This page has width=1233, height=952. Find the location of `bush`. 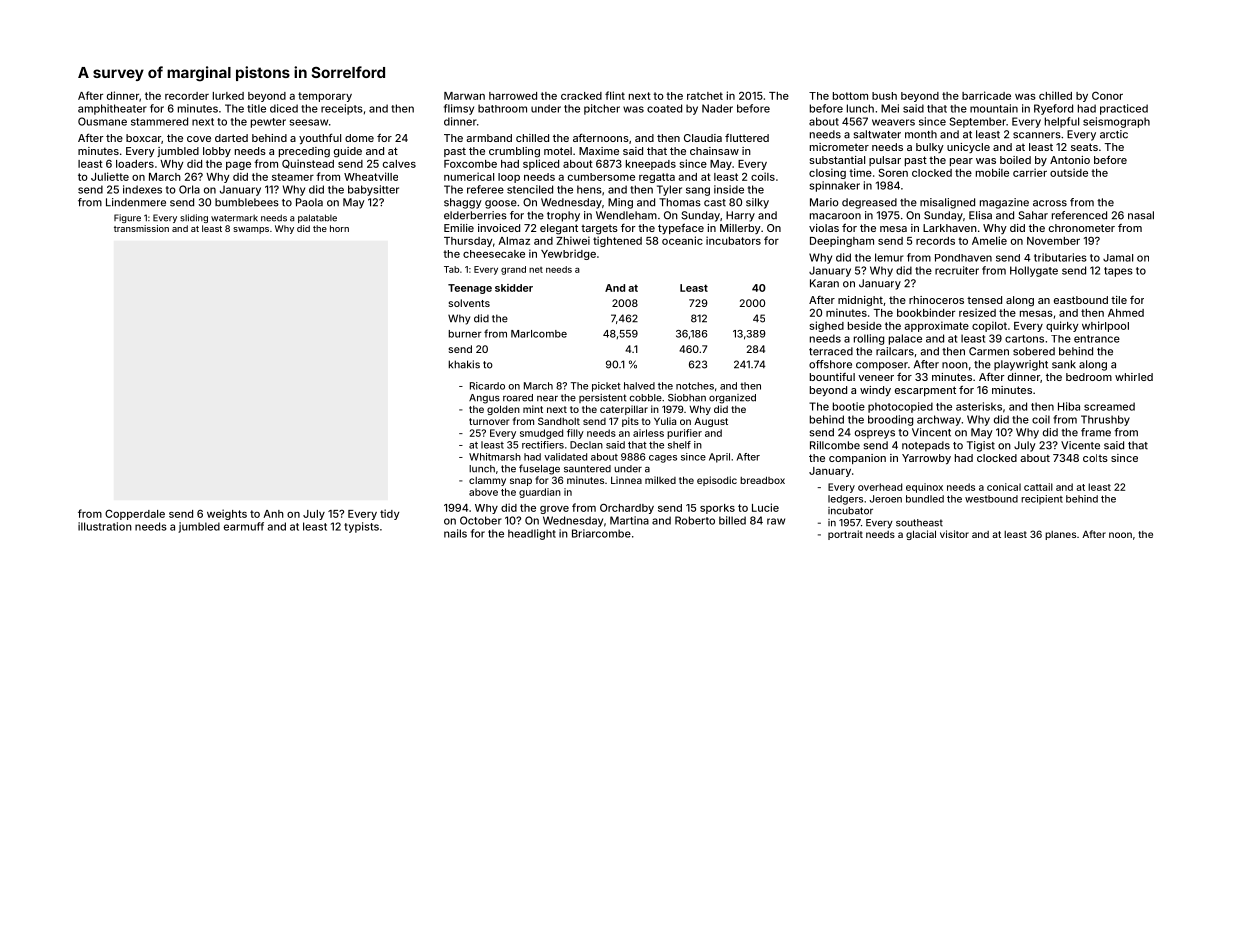

bush is located at coordinates (884, 96).
